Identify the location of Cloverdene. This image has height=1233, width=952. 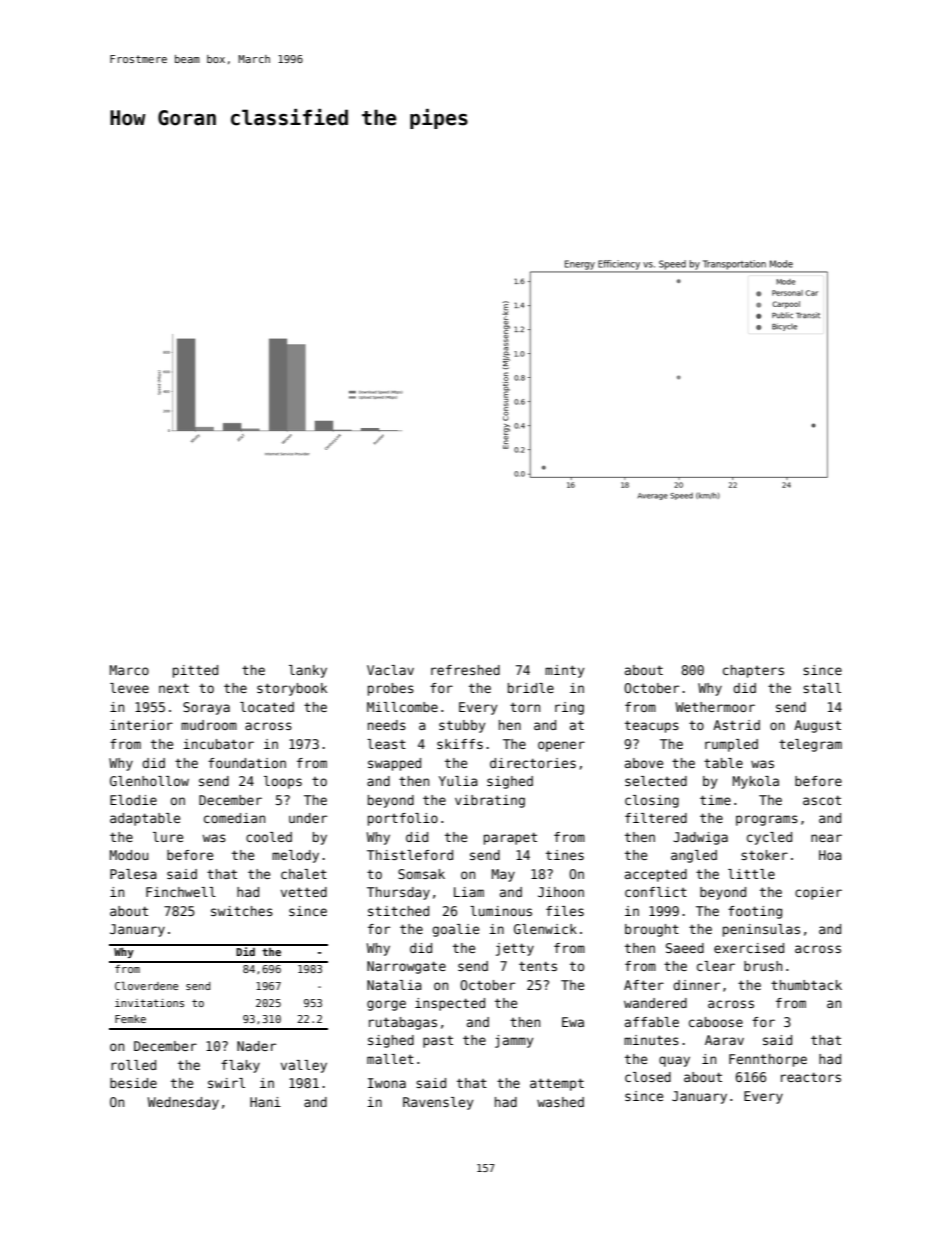
(146, 985).
